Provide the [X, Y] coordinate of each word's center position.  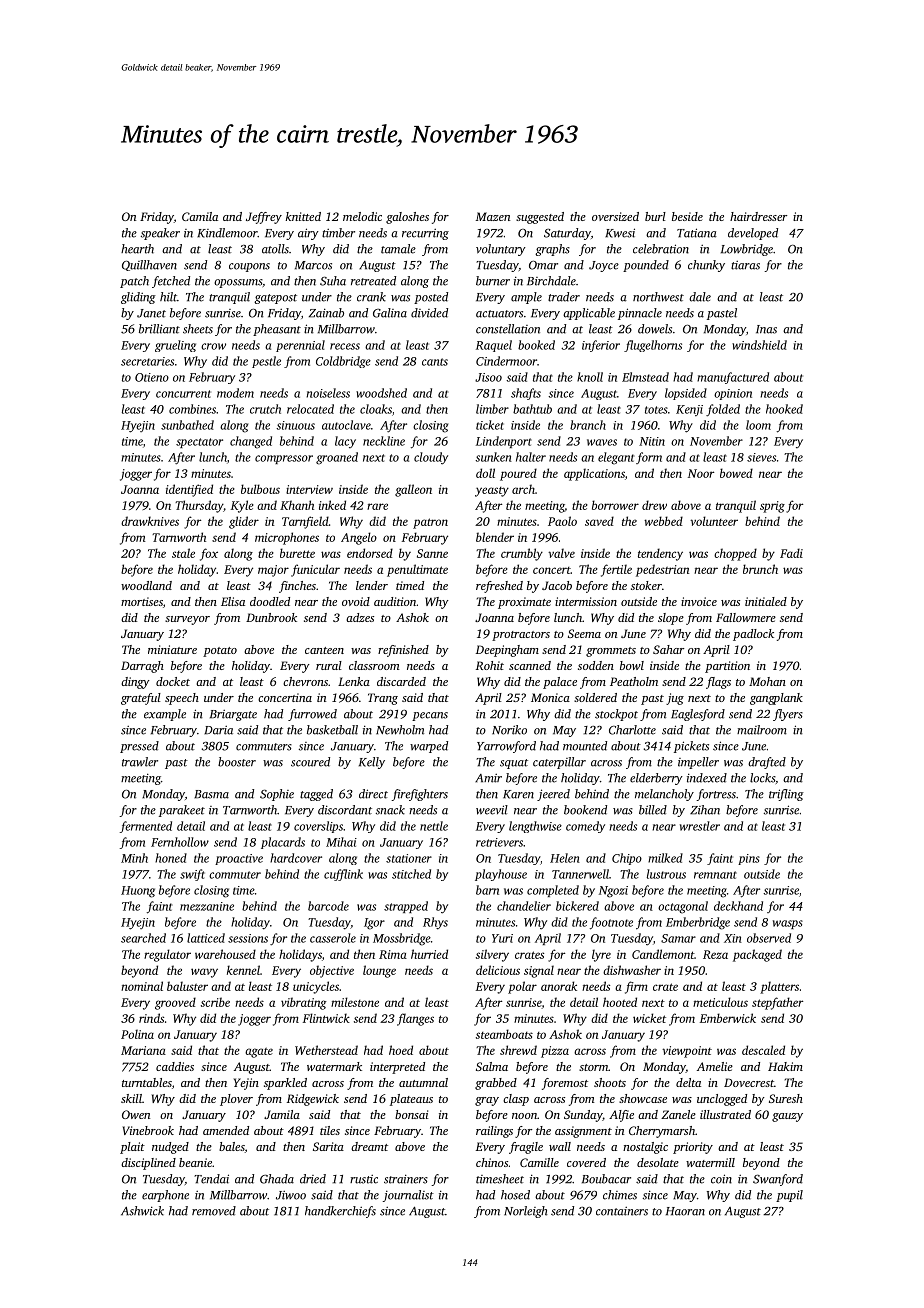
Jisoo [488, 377]
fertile [616, 570]
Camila [200, 216]
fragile [526, 1148]
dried [313, 1179]
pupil [789, 1196]
